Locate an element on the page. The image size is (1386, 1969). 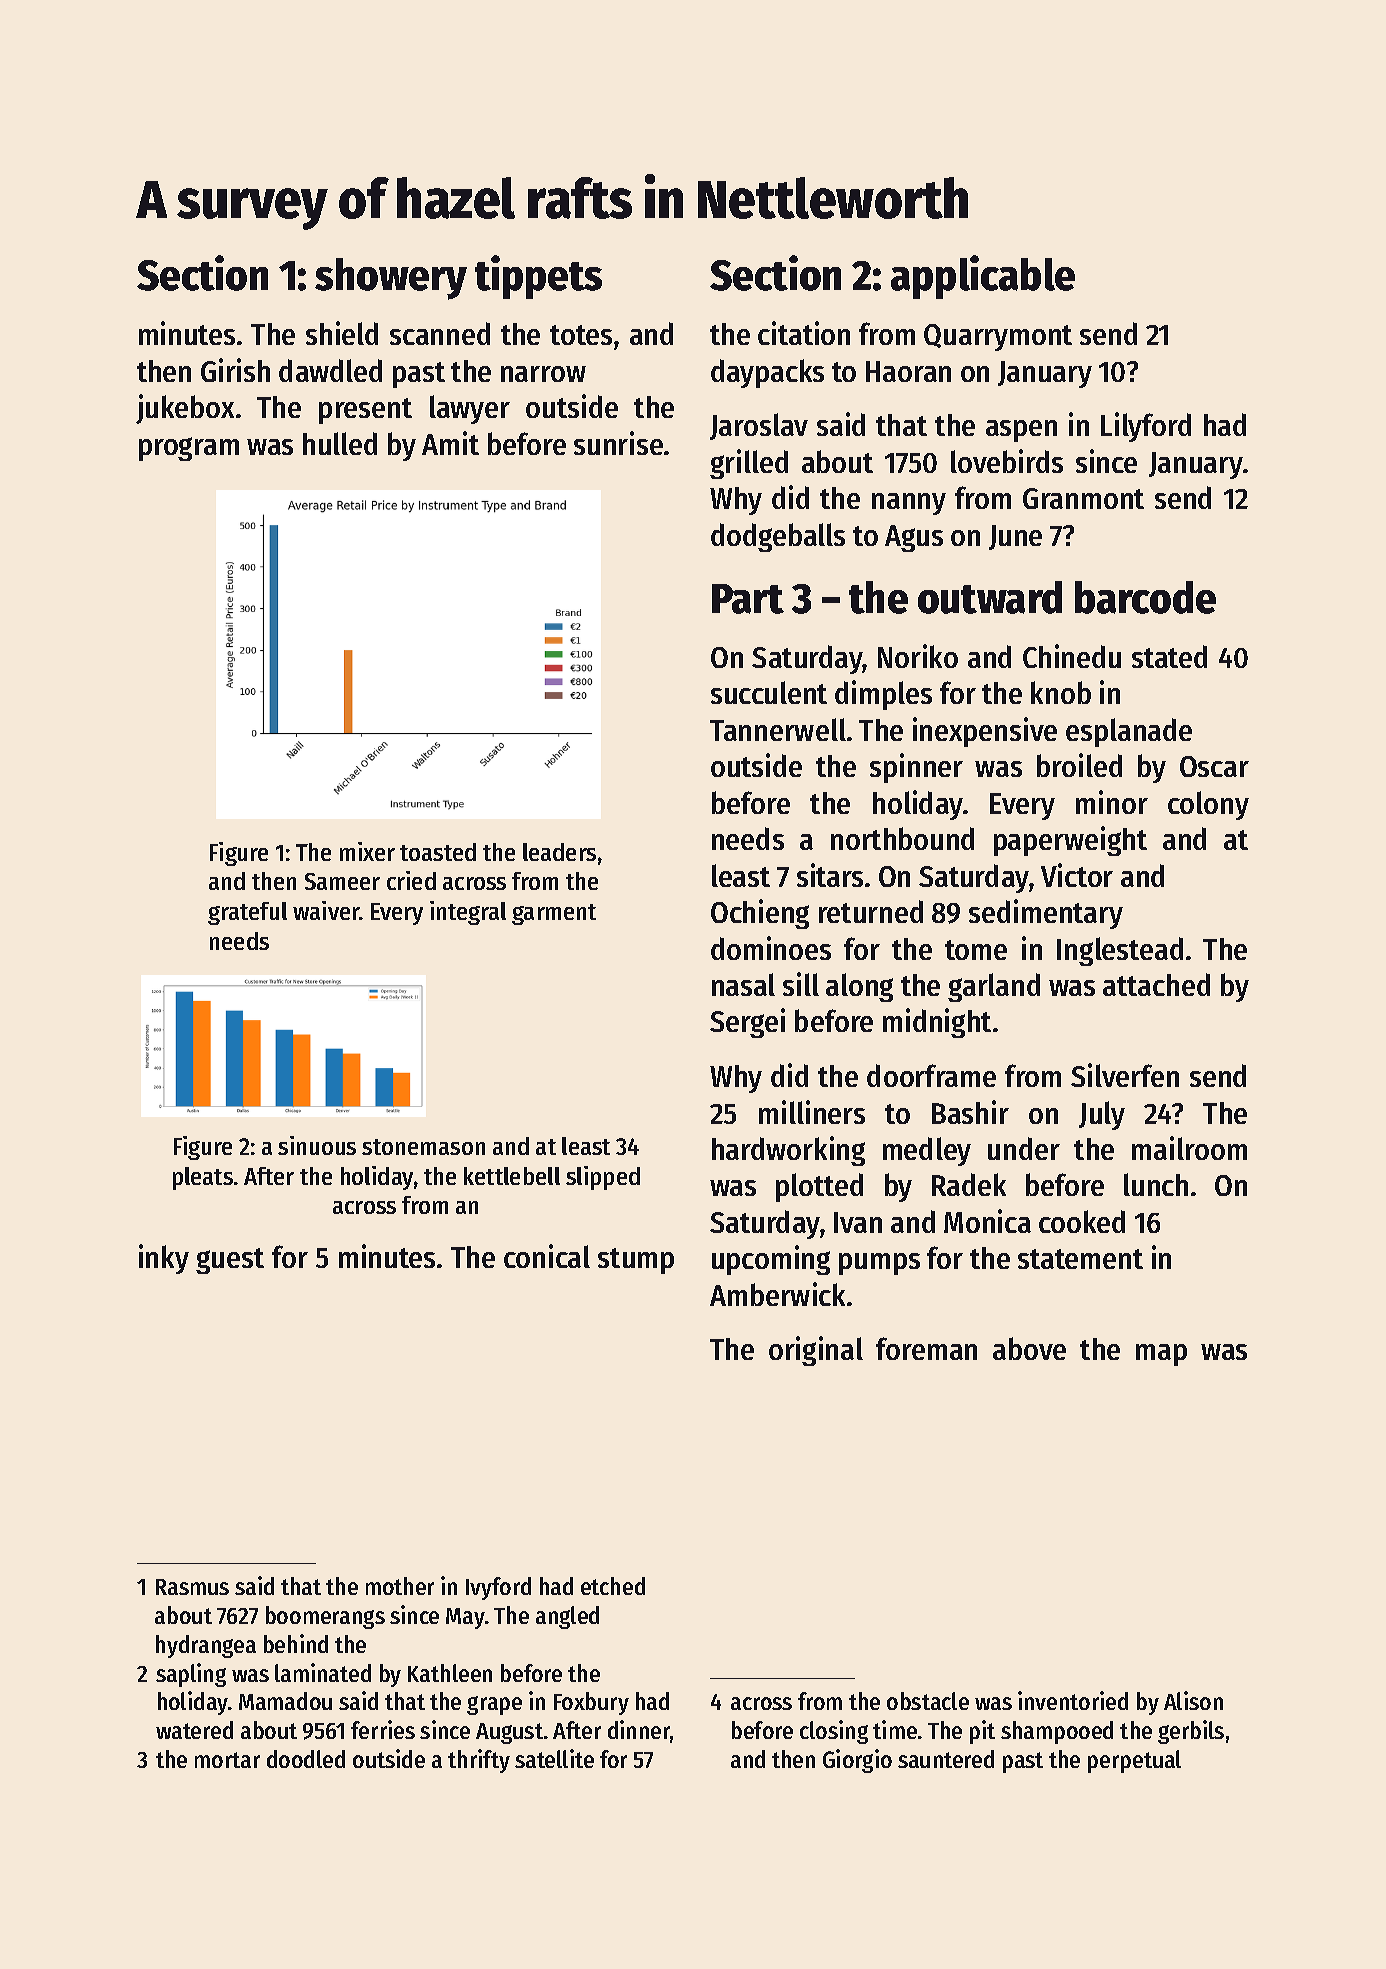
thrifty is located at coordinates (479, 1761).
